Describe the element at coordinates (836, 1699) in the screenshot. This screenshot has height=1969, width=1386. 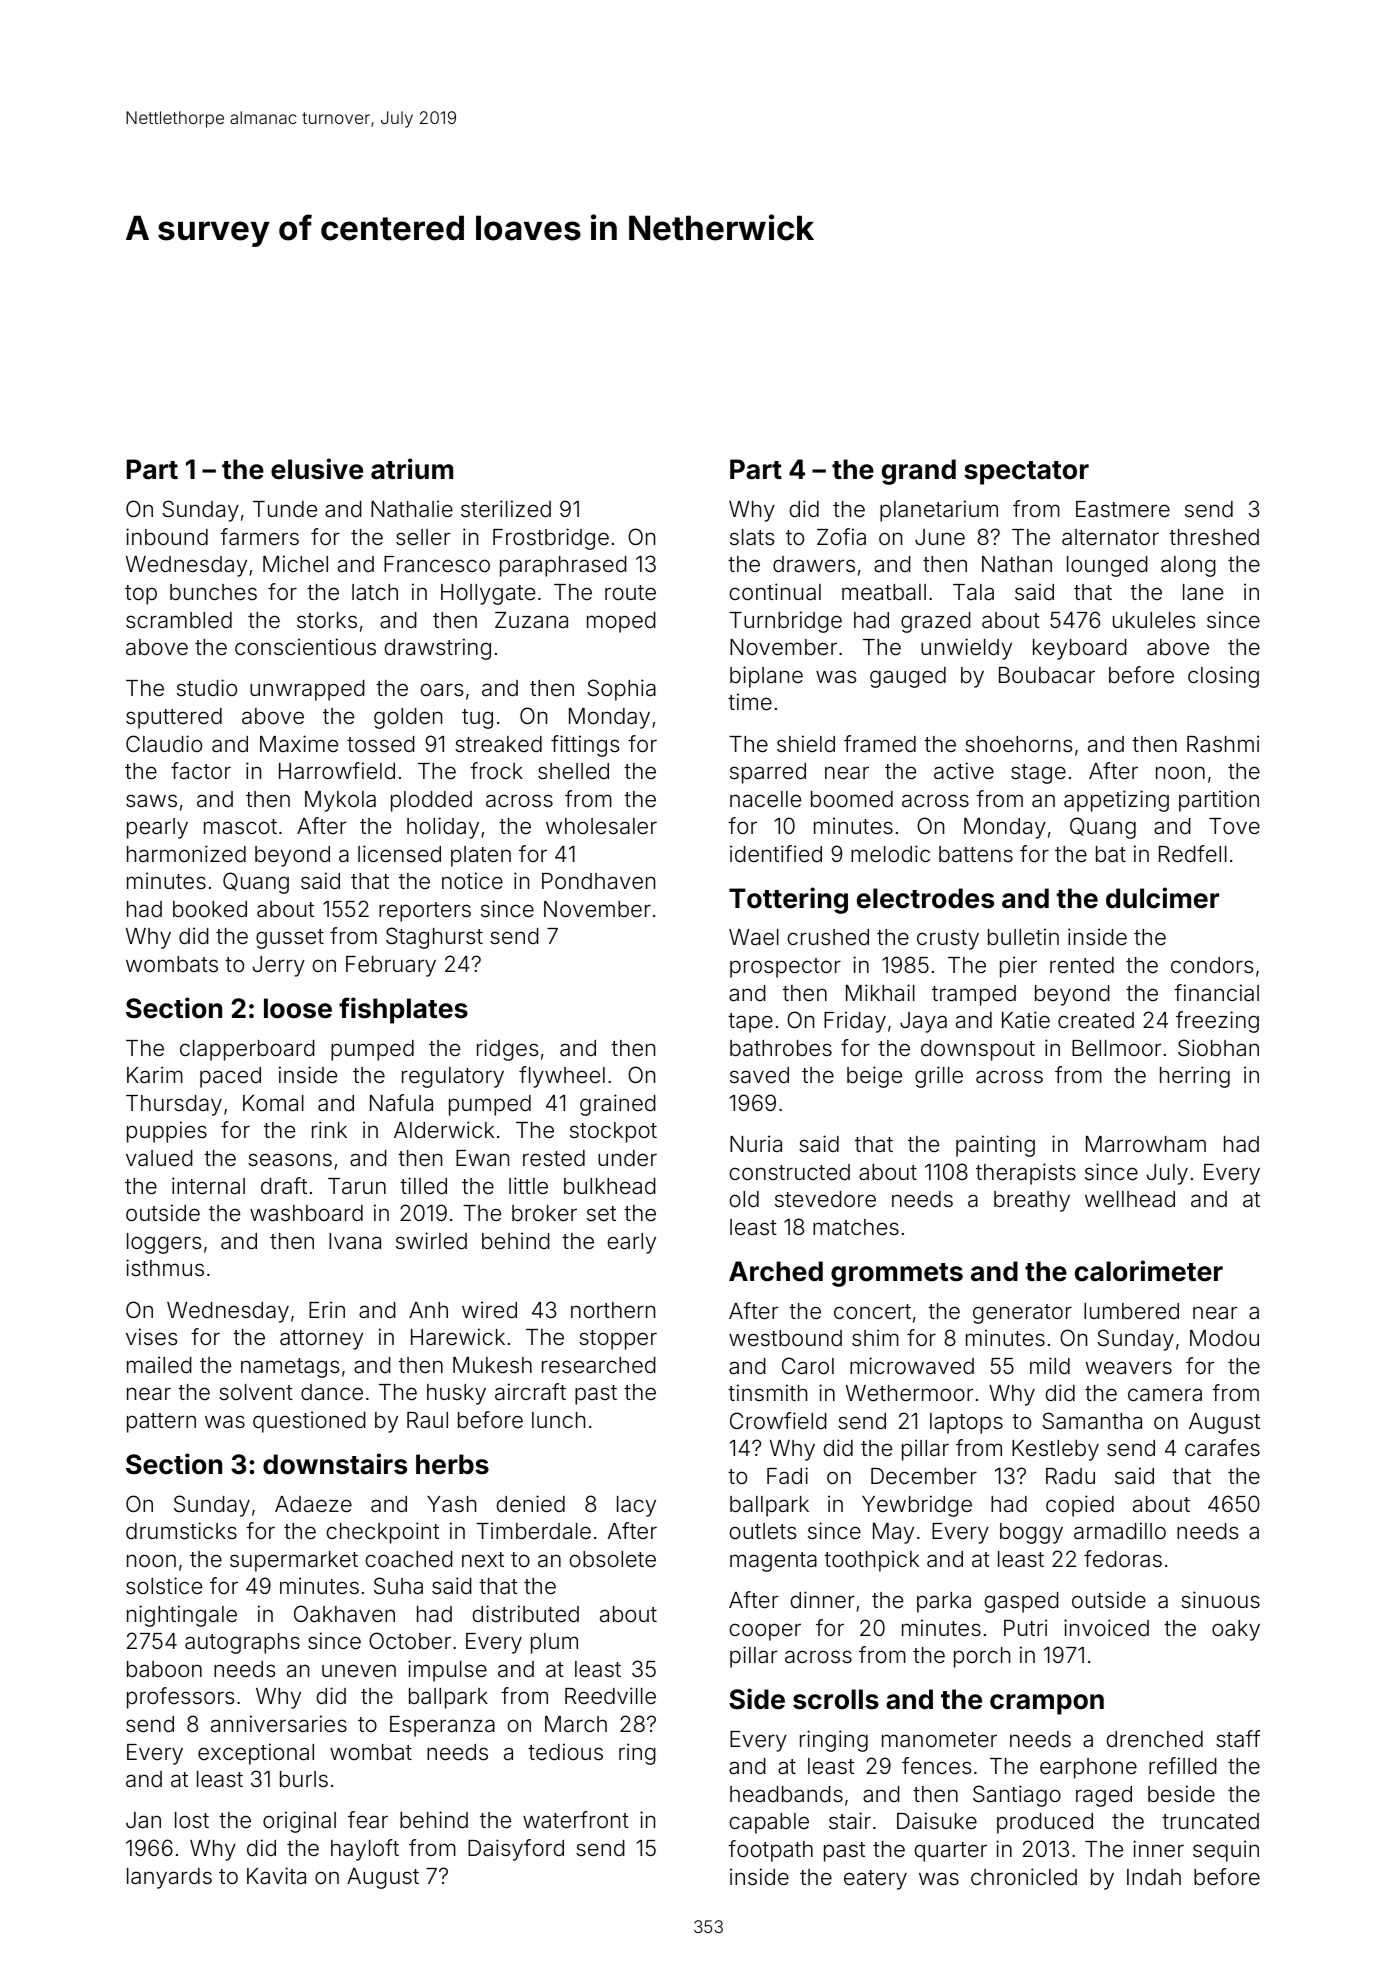
I see `scrolls` at that location.
